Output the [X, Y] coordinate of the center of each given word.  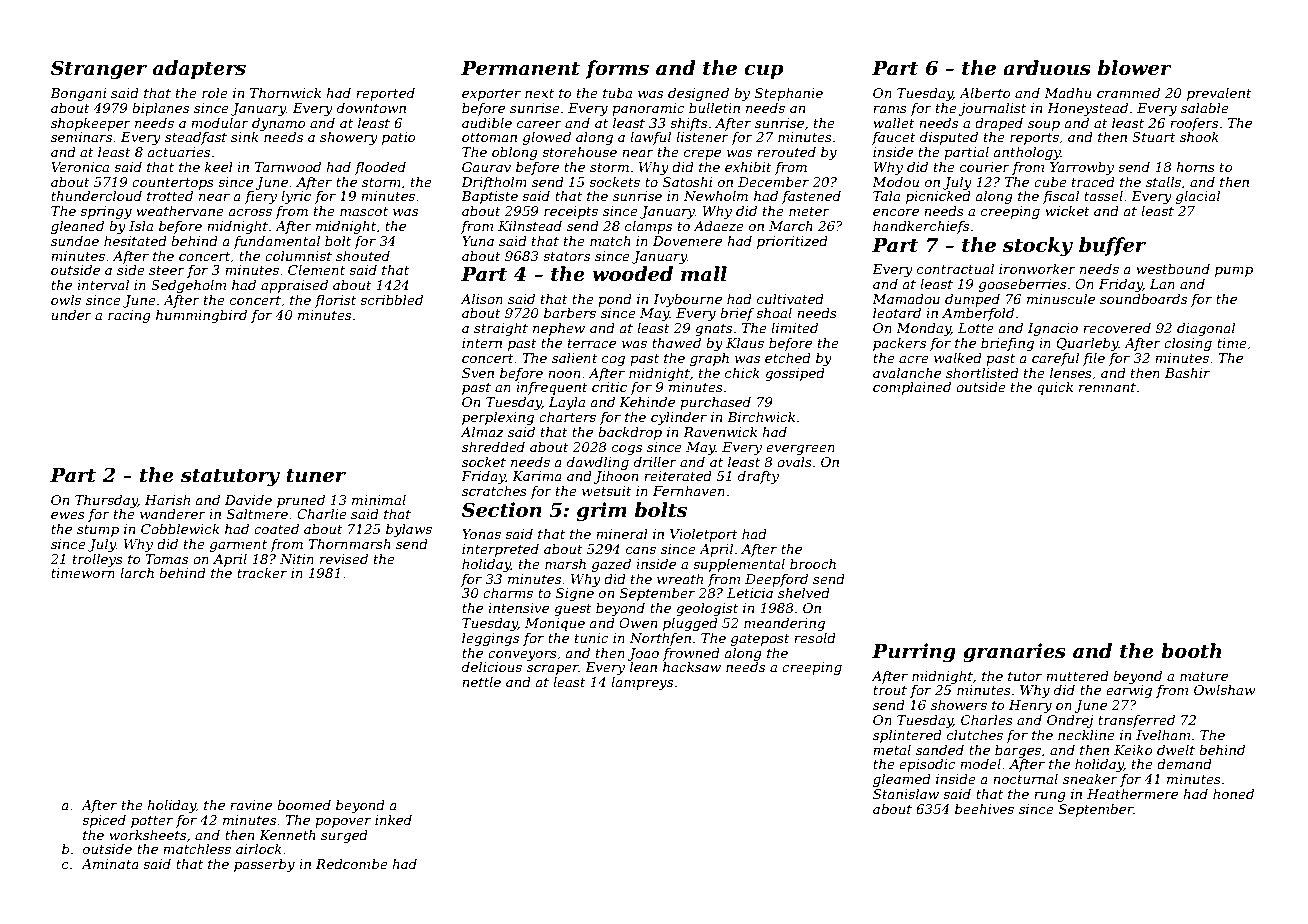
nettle [481, 681]
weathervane [180, 210]
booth [1191, 651]
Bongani [78, 94]
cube [1050, 182]
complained [912, 388]
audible [487, 122]
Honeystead [1087, 109]
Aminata [110, 864]
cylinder [679, 418]
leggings [490, 639]
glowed [547, 138]
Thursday [106, 501]
